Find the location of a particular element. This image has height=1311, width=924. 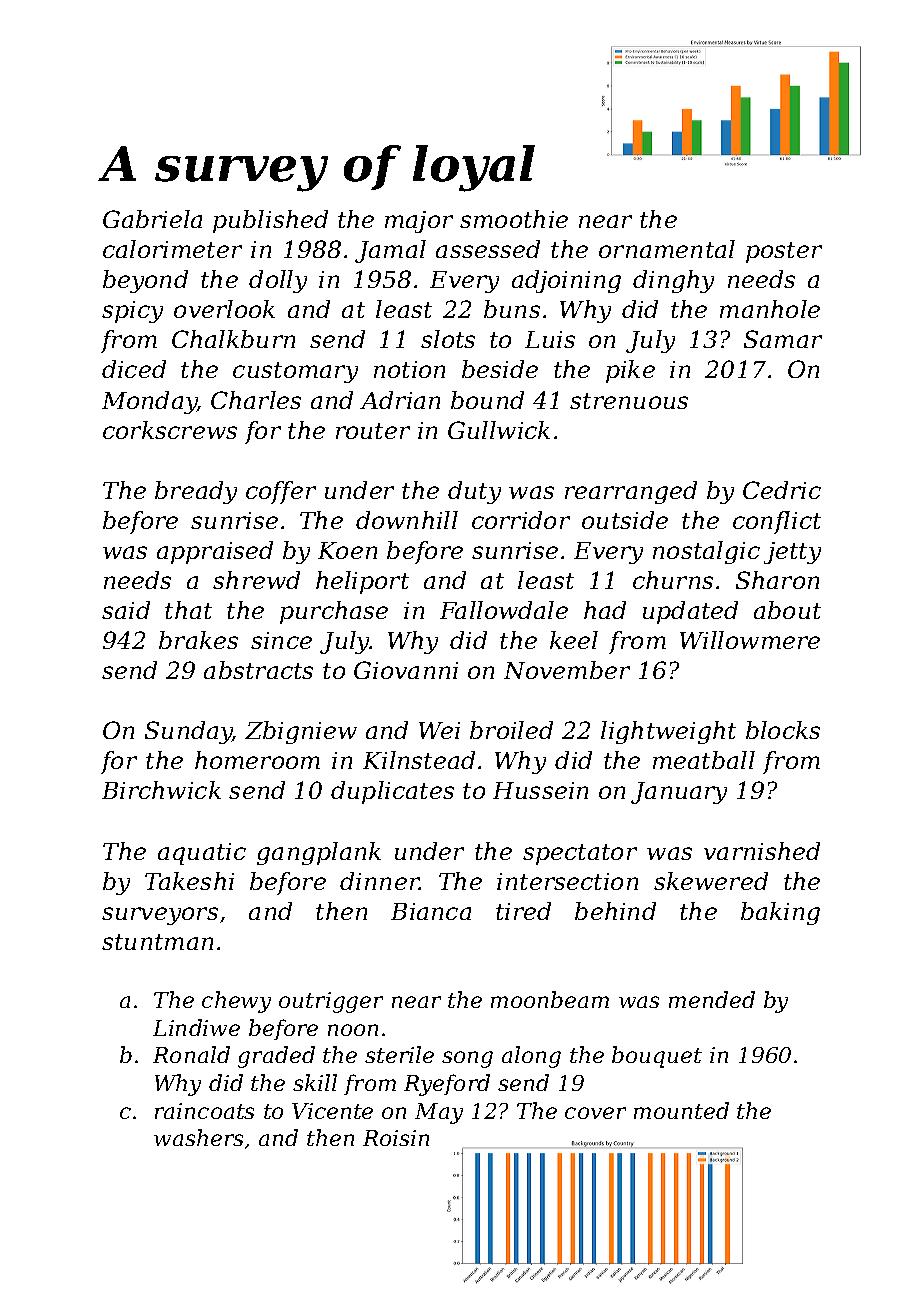

Gabriela is located at coordinates (152, 219).
